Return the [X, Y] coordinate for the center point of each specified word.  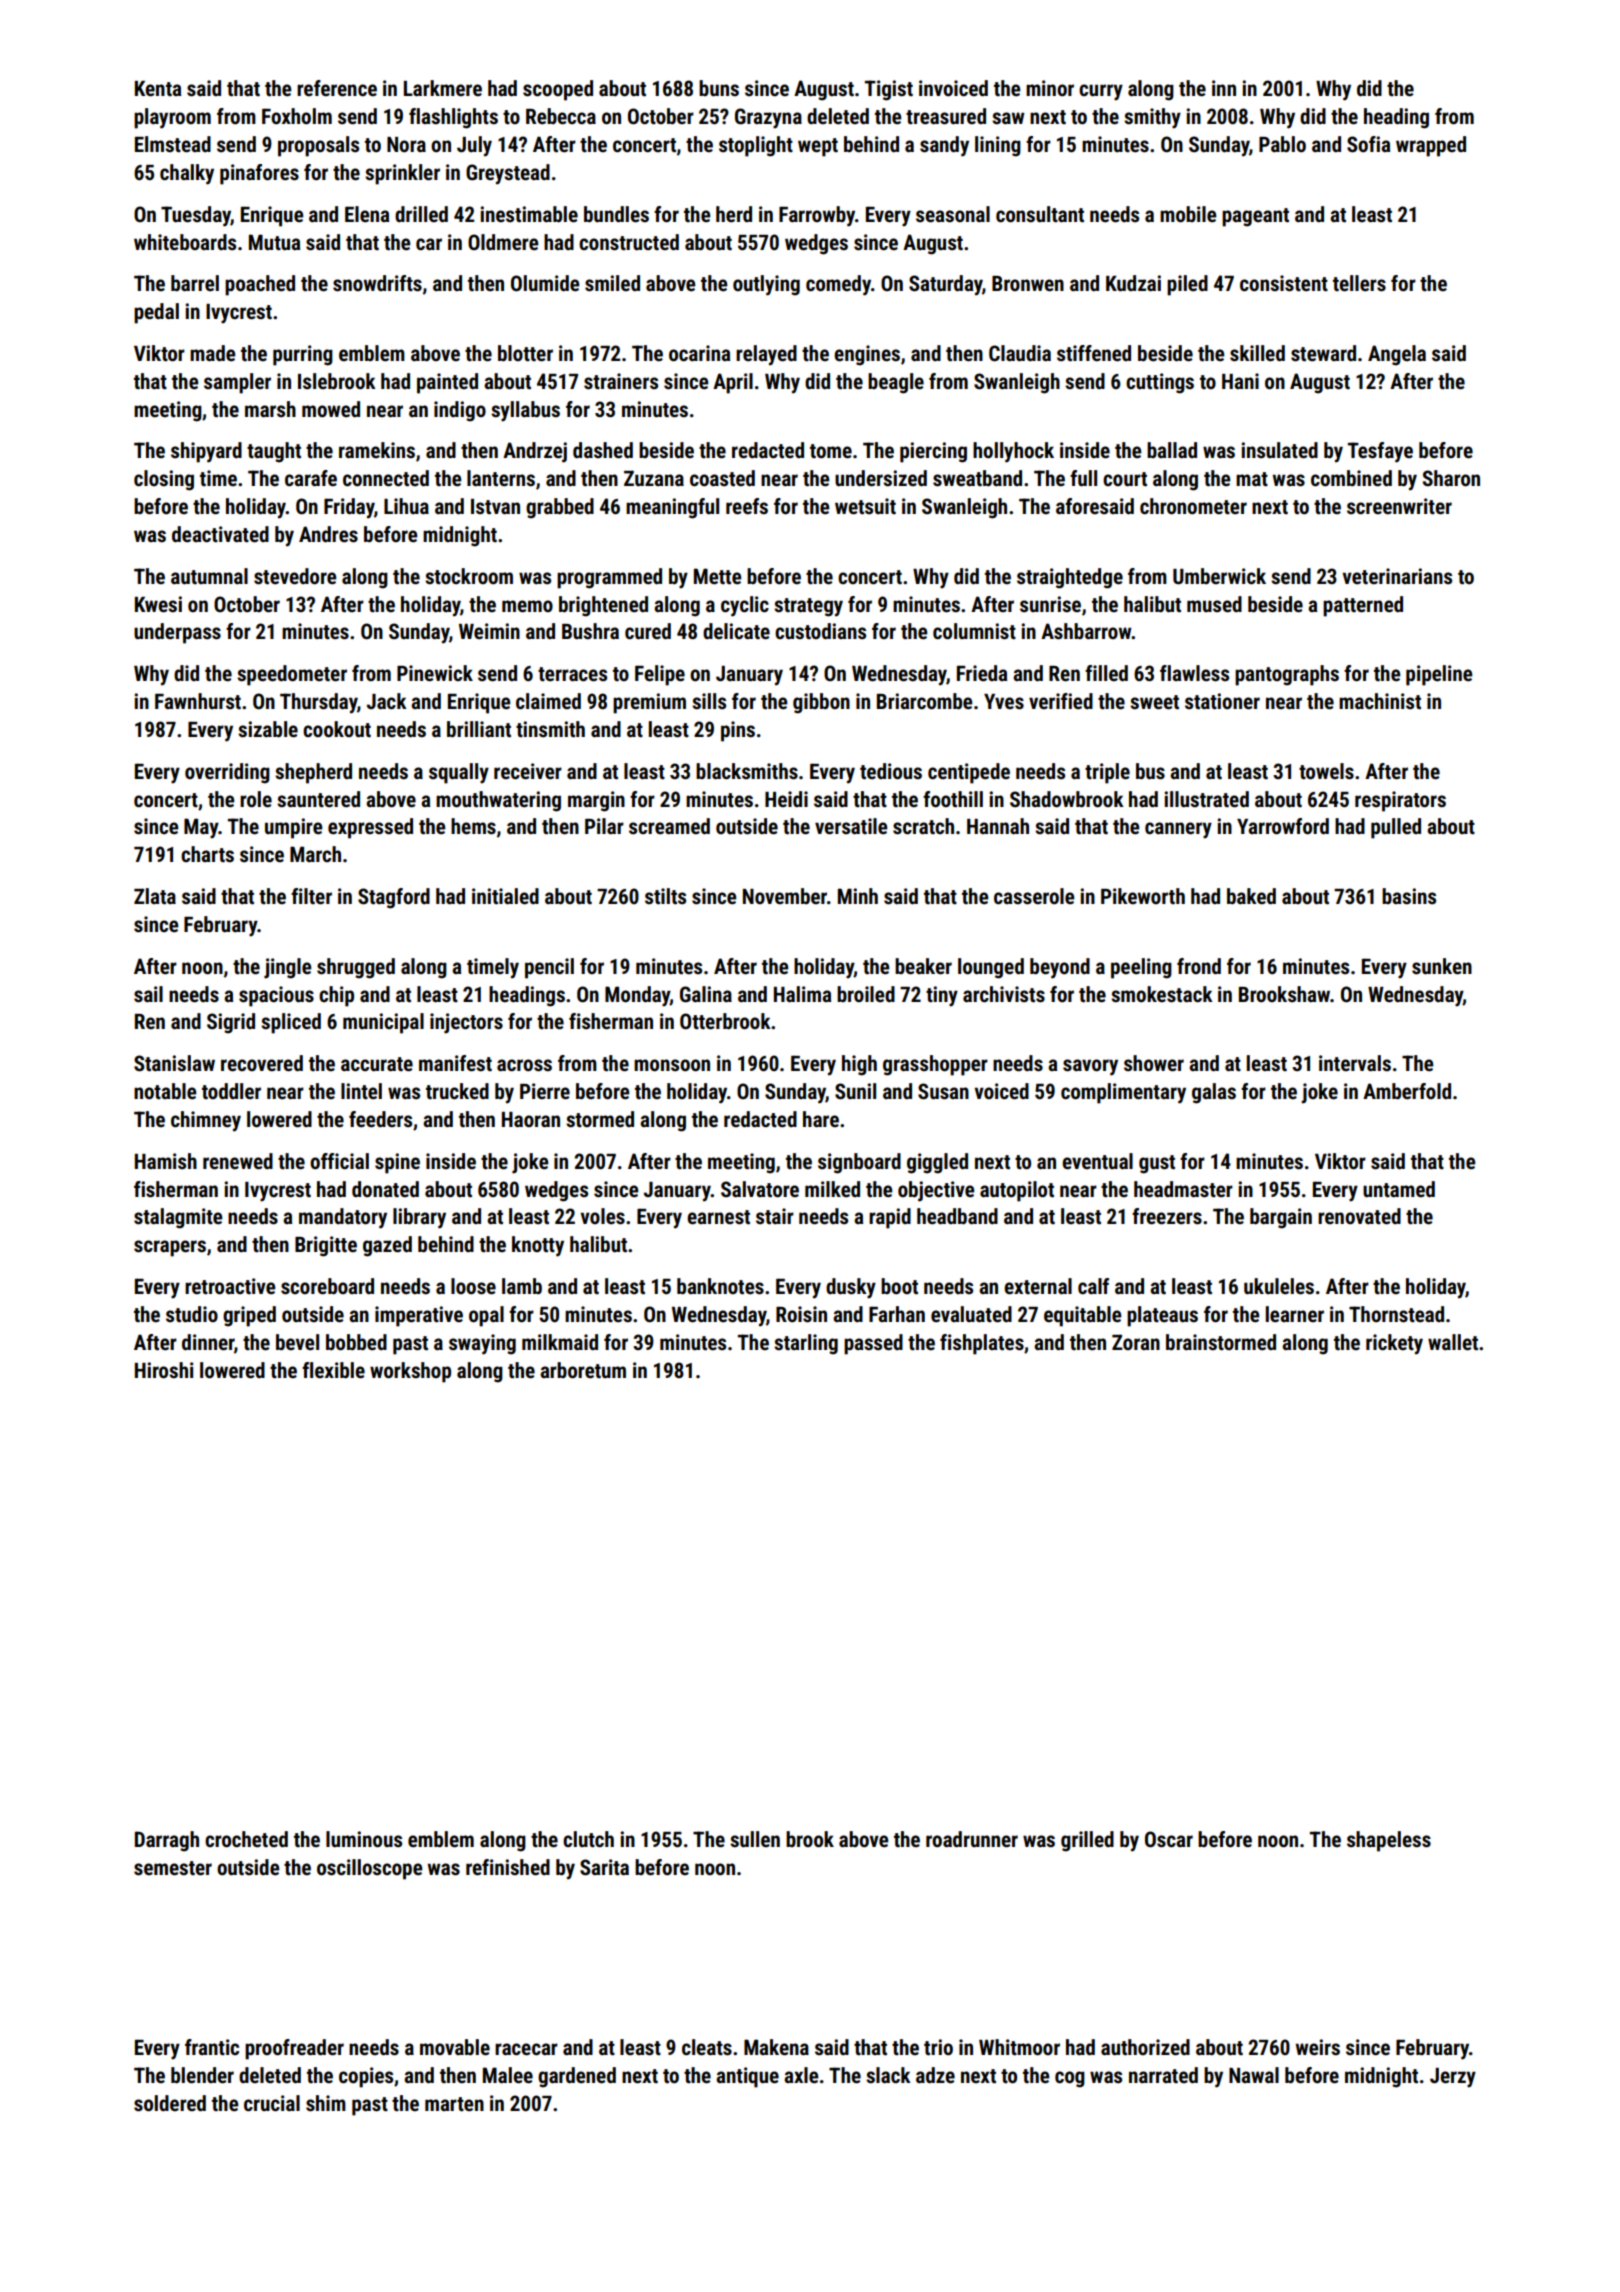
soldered [170, 2103]
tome [831, 451]
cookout [337, 729]
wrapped [1431, 146]
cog [1070, 2079]
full [1083, 478]
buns [719, 88]
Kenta [158, 89]
